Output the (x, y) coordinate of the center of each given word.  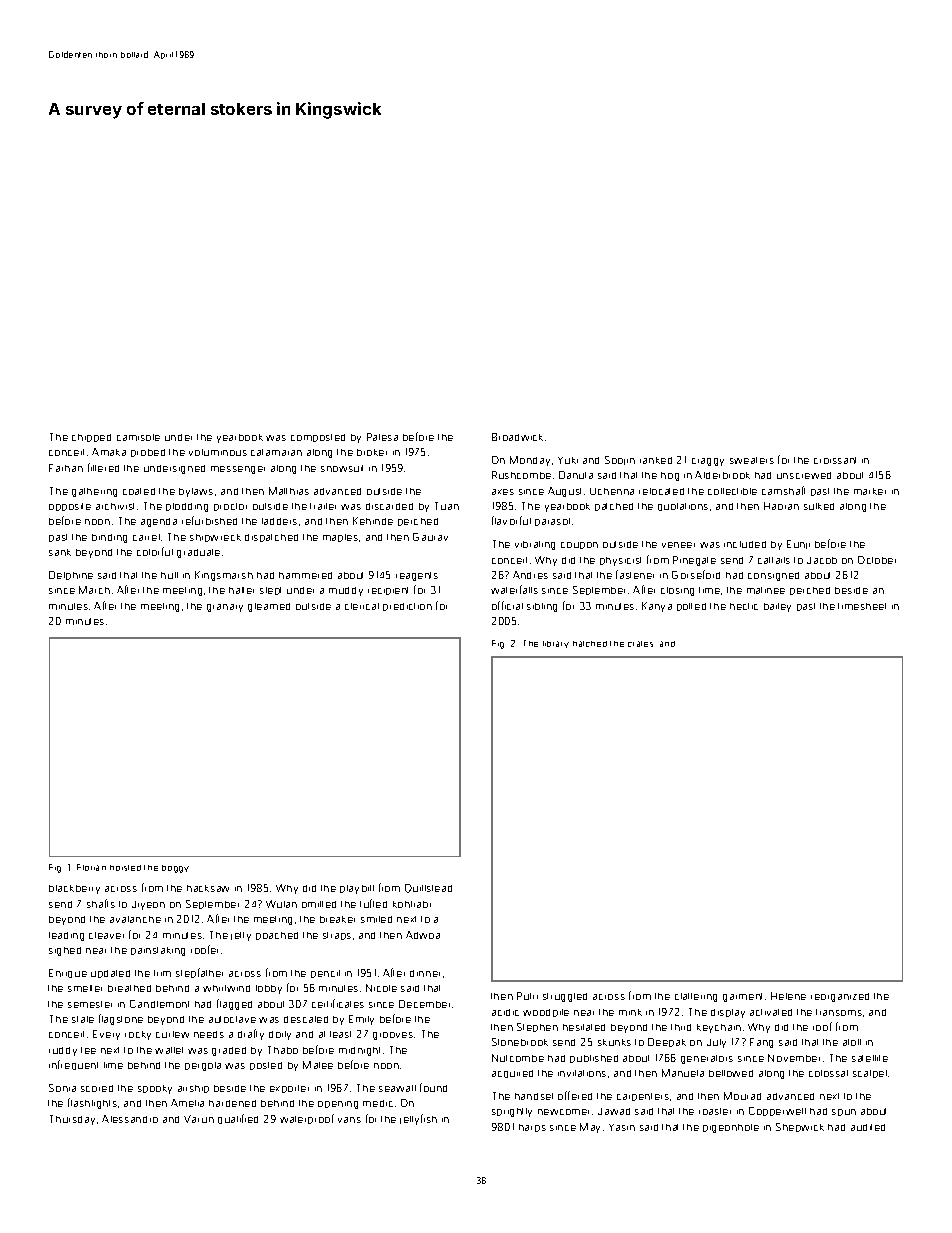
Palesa (382, 437)
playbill (357, 889)
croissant (835, 460)
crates (640, 644)
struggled (565, 997)
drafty (251, 1034)
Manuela (683, 1073)
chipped (91, 438)
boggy (175, 869)
